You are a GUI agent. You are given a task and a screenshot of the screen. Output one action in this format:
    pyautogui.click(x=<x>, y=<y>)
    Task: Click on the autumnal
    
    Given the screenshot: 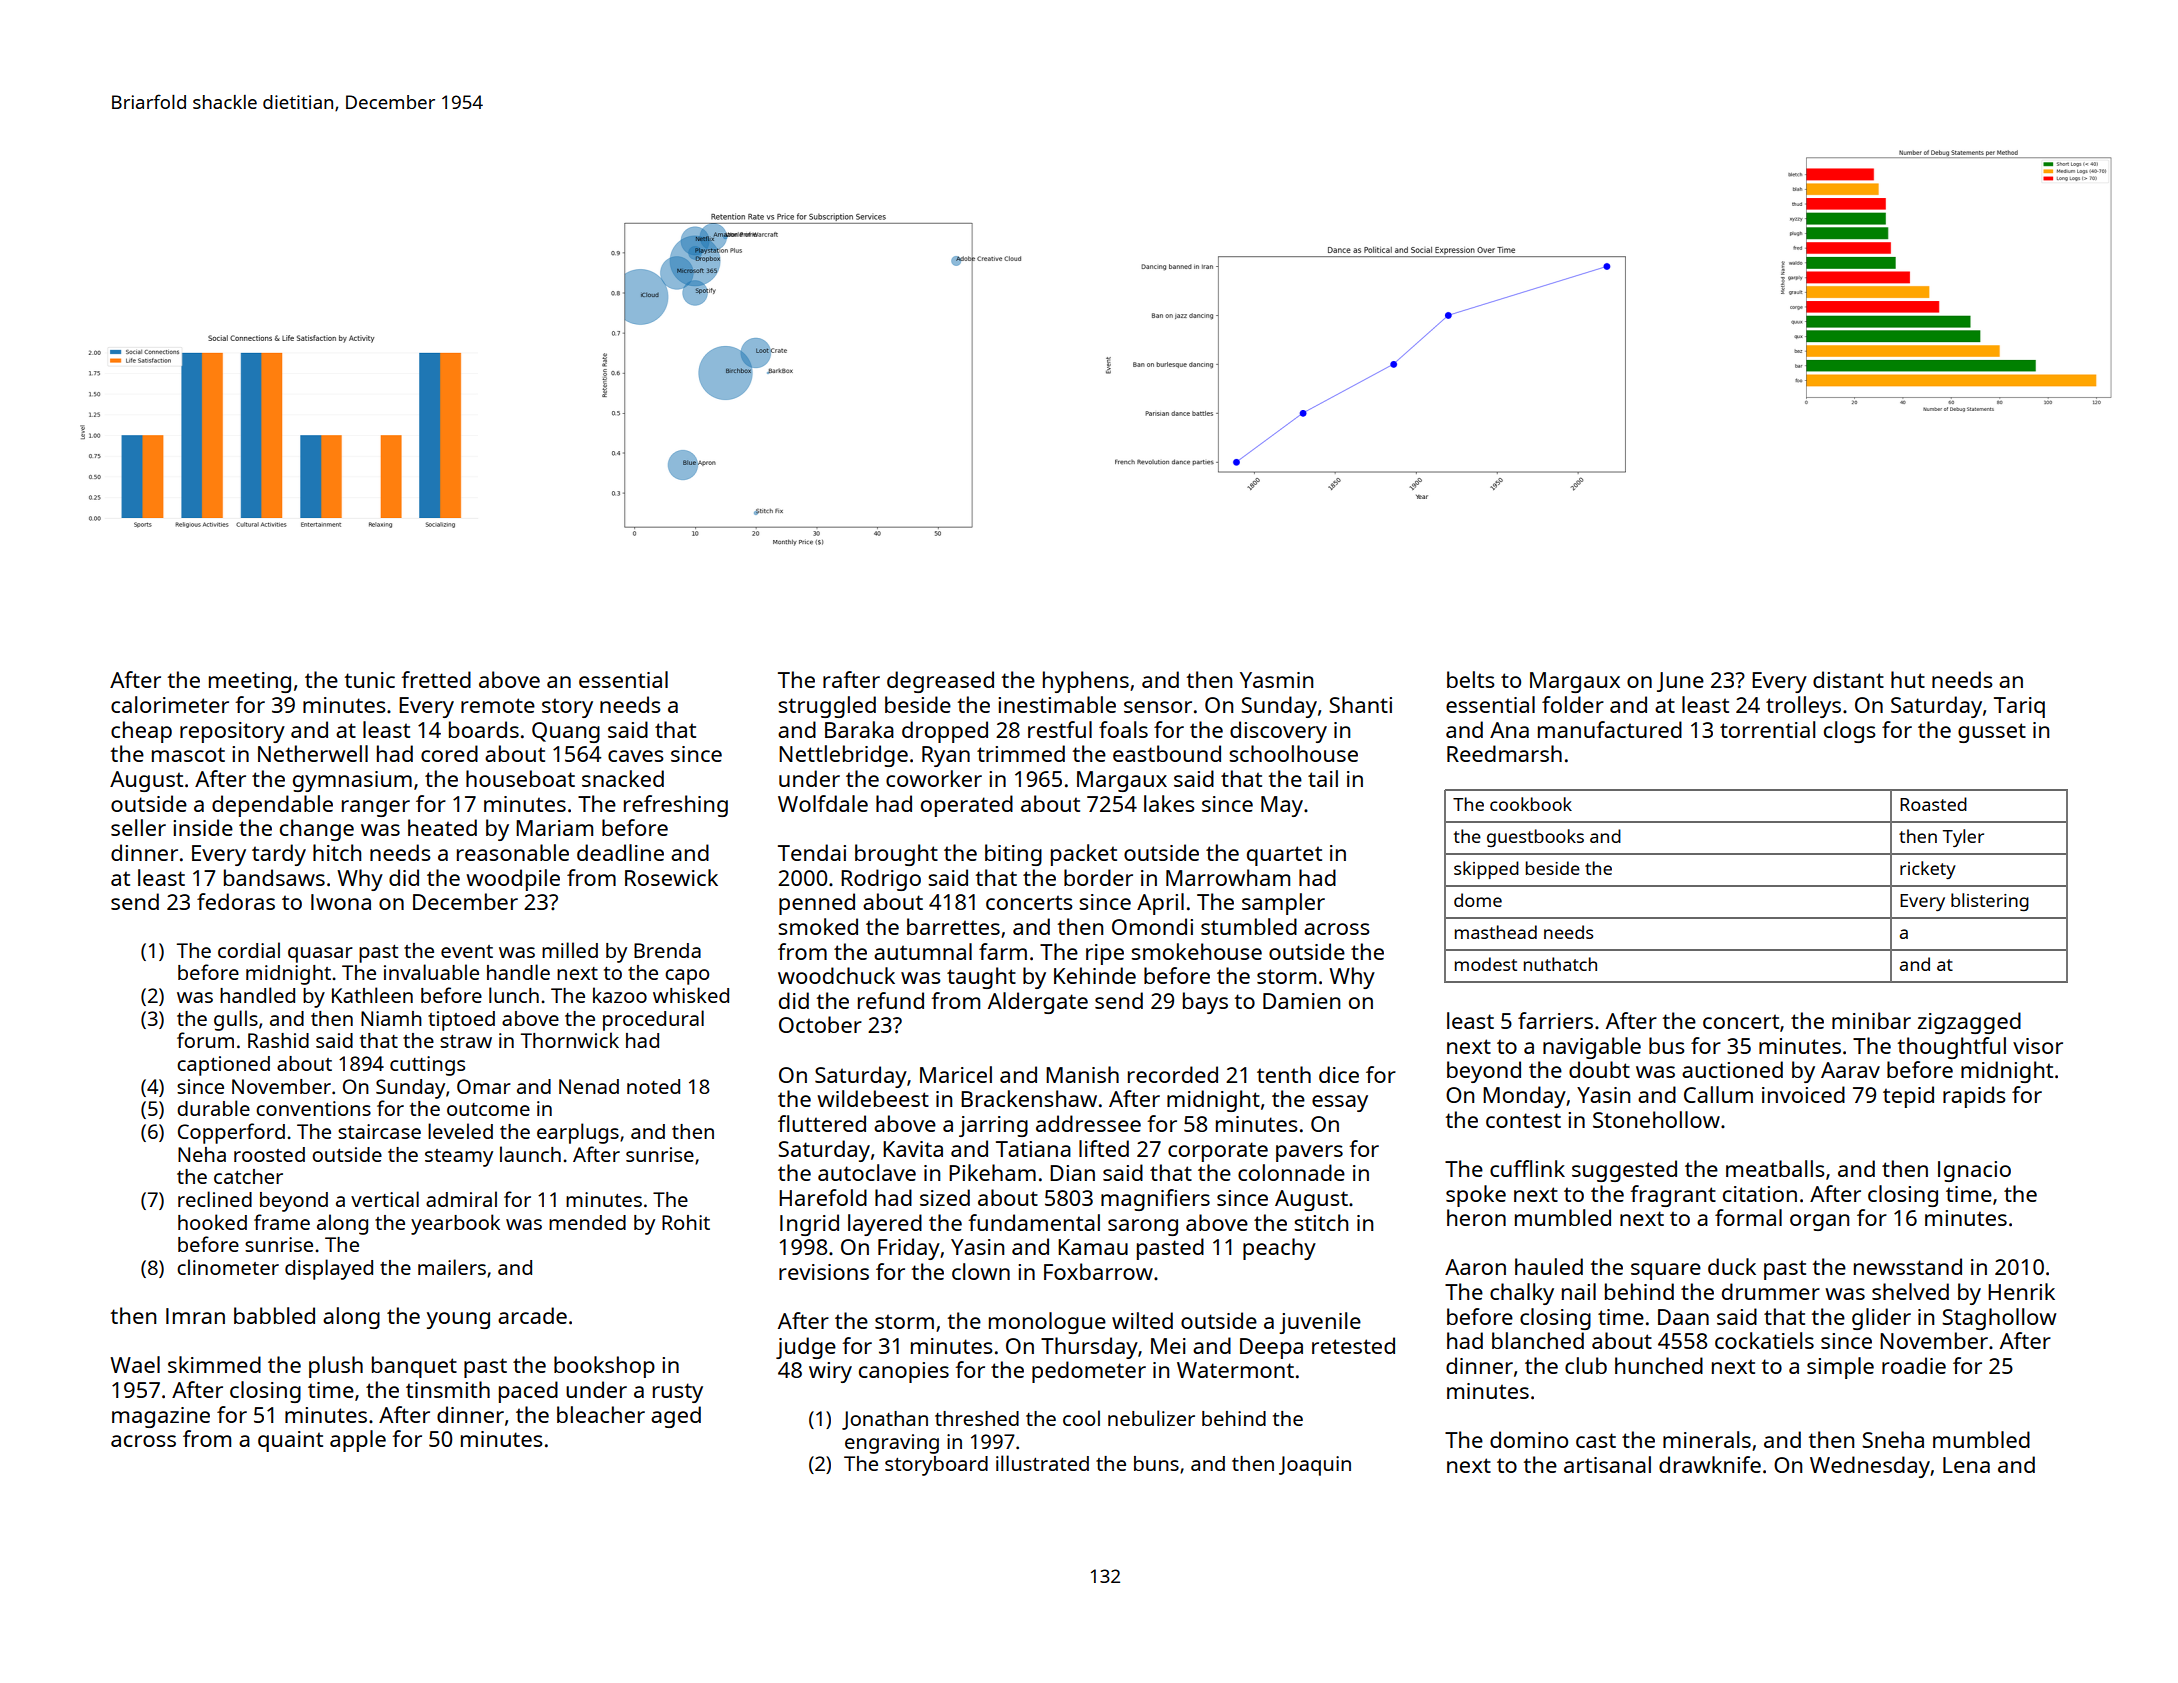 What is the action you would take?
    pyautogui.click(x=923, y=951)
